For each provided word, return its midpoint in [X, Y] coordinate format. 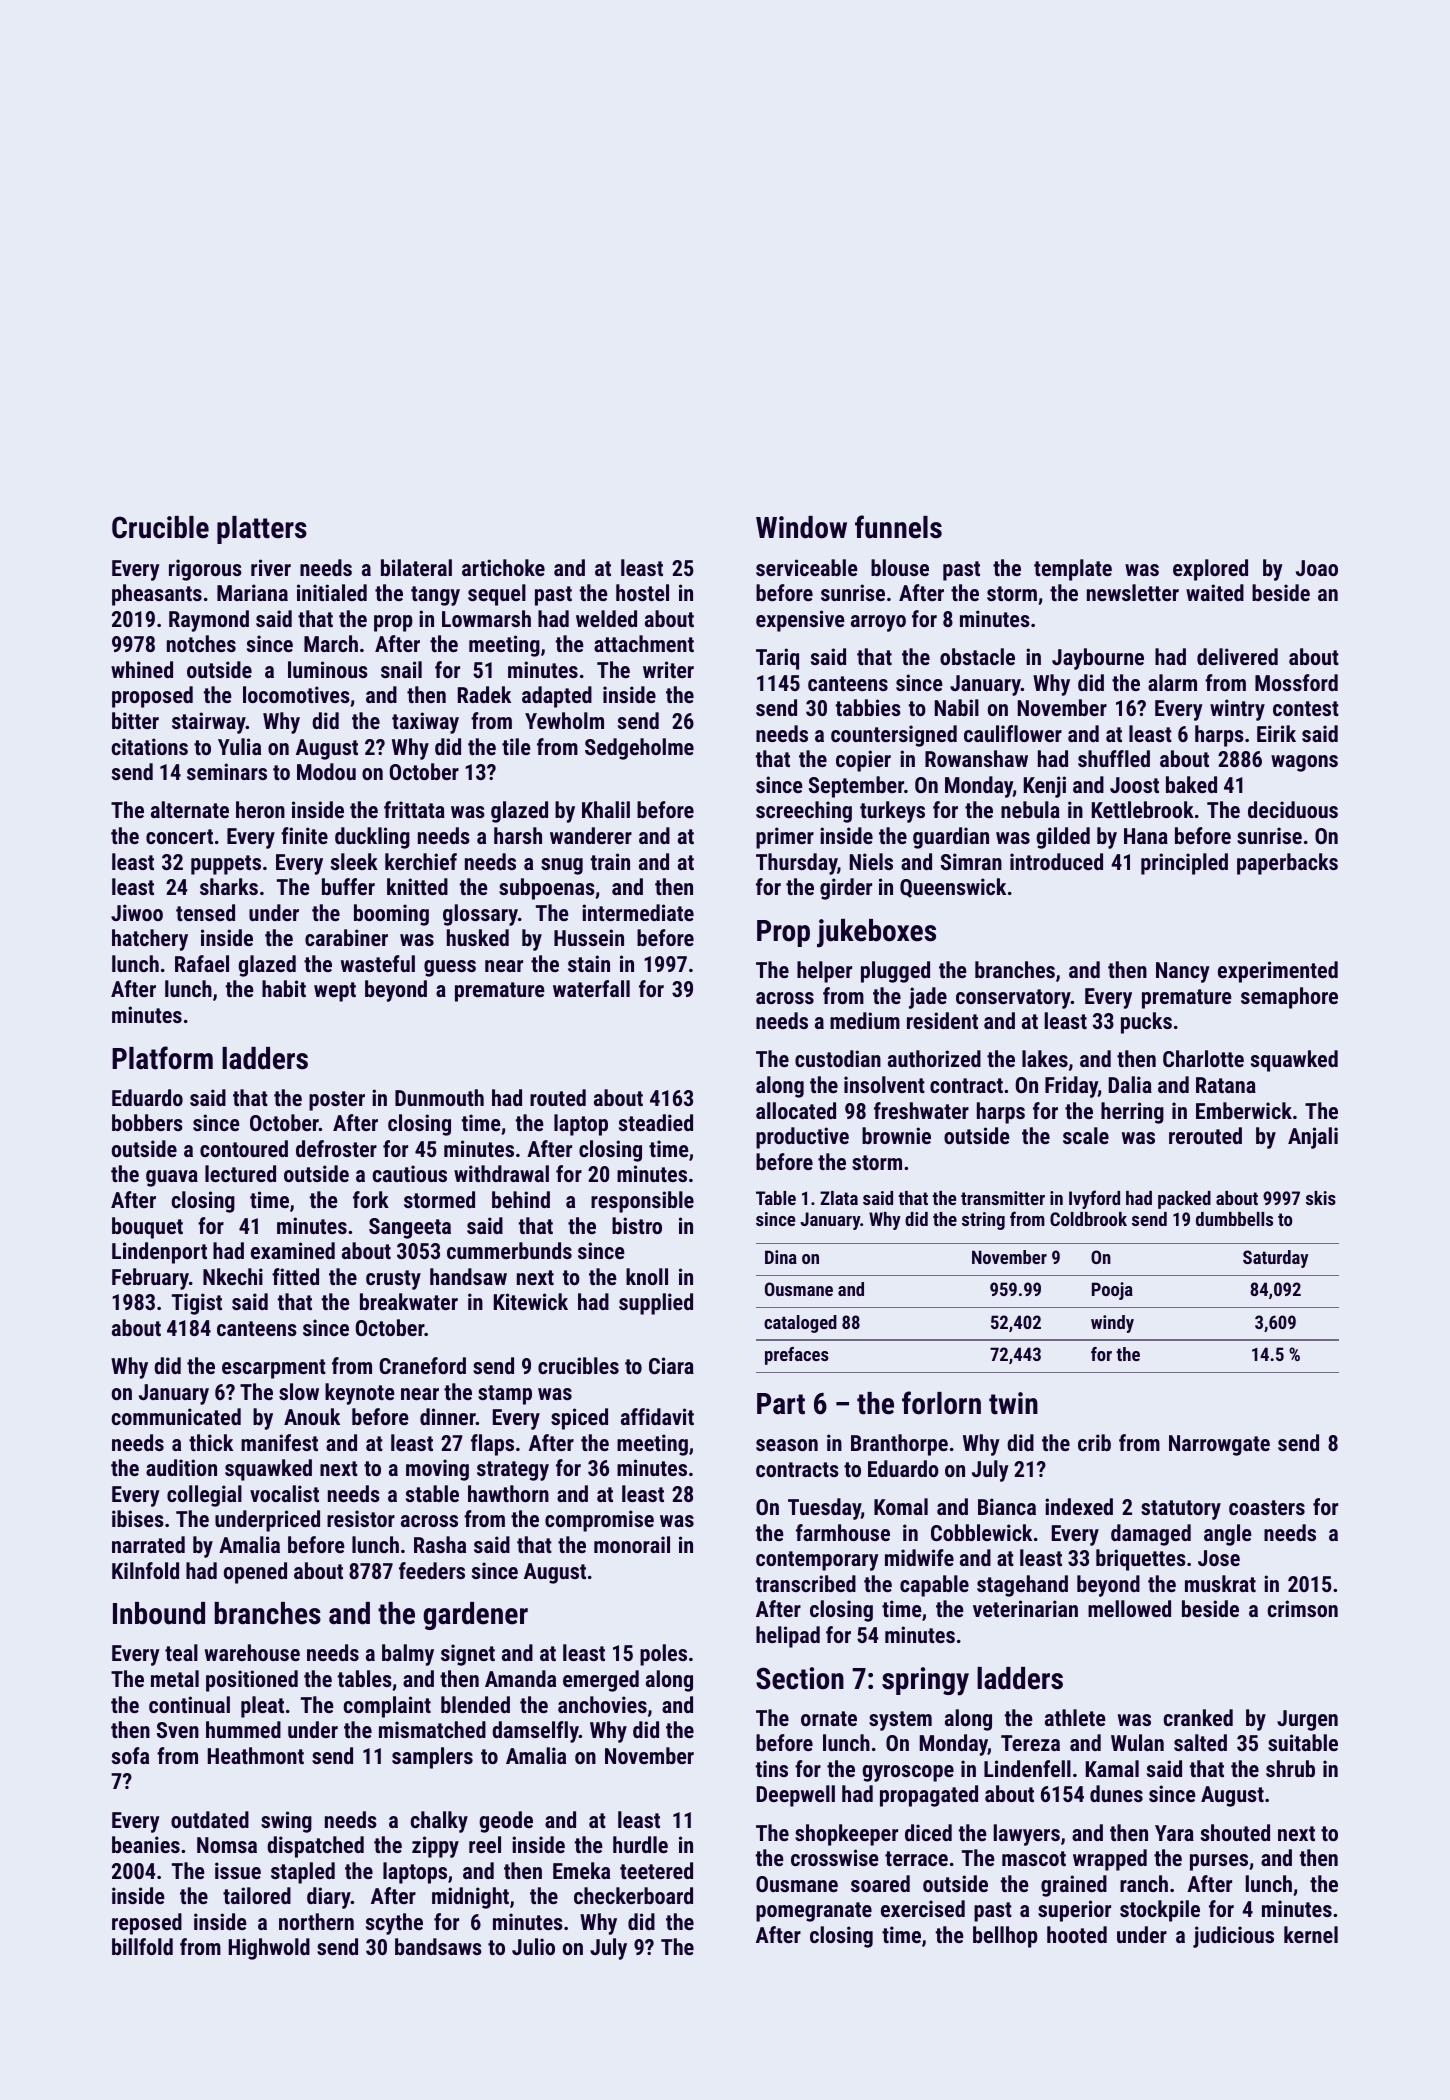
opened [255, 1573]
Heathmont [256, 1755]
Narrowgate [1219, 1445]
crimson [1303, 1608]
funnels [898, 527]
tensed [205, 912]
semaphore [1289, 998]
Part [781, 1404]
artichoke [503, 567]
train [610, 861]
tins [772, 1768]
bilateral [416, 567]
